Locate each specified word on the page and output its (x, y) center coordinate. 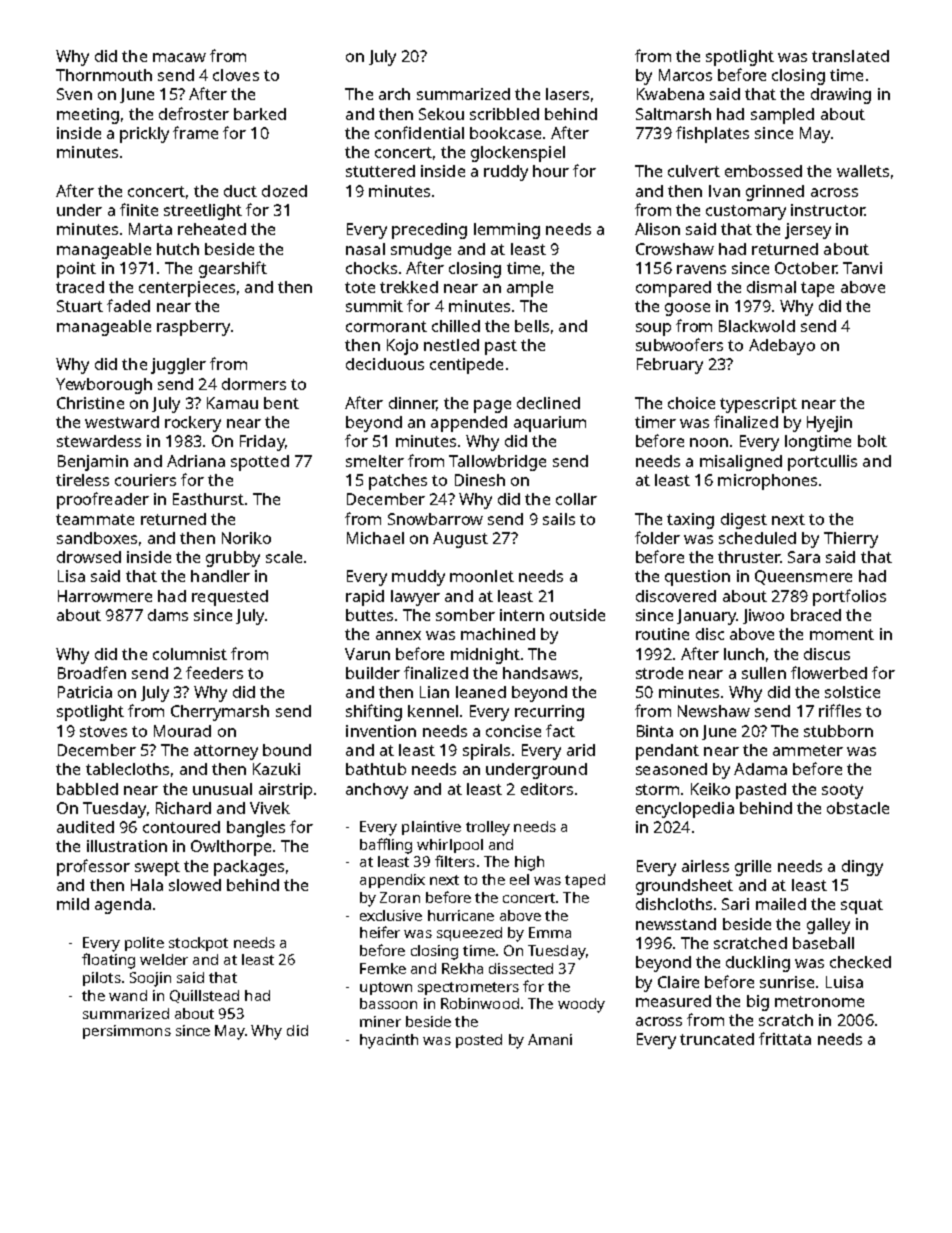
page (492, 406)
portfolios (849, 597)
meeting (88, 116)
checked (860, 962)
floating (108, 961)
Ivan (724, 191)
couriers (145, 480)
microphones (767, 482)
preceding (429, 231)
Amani (550, 1039)
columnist (190, 654)
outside (577, 615)
